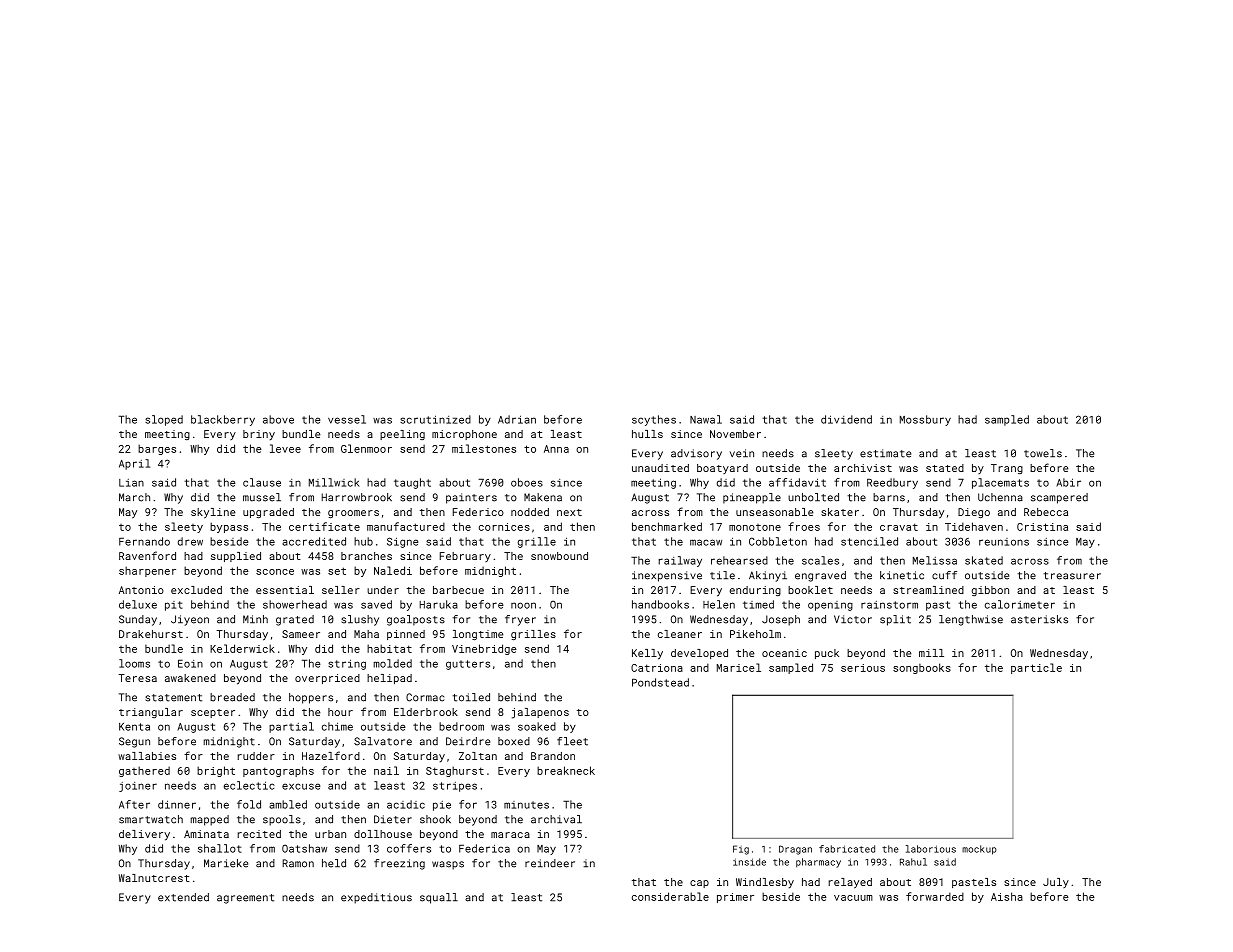  Describe the element at coordinates (660, 682) in the screenshot. I see `Pondstead` at that location.
